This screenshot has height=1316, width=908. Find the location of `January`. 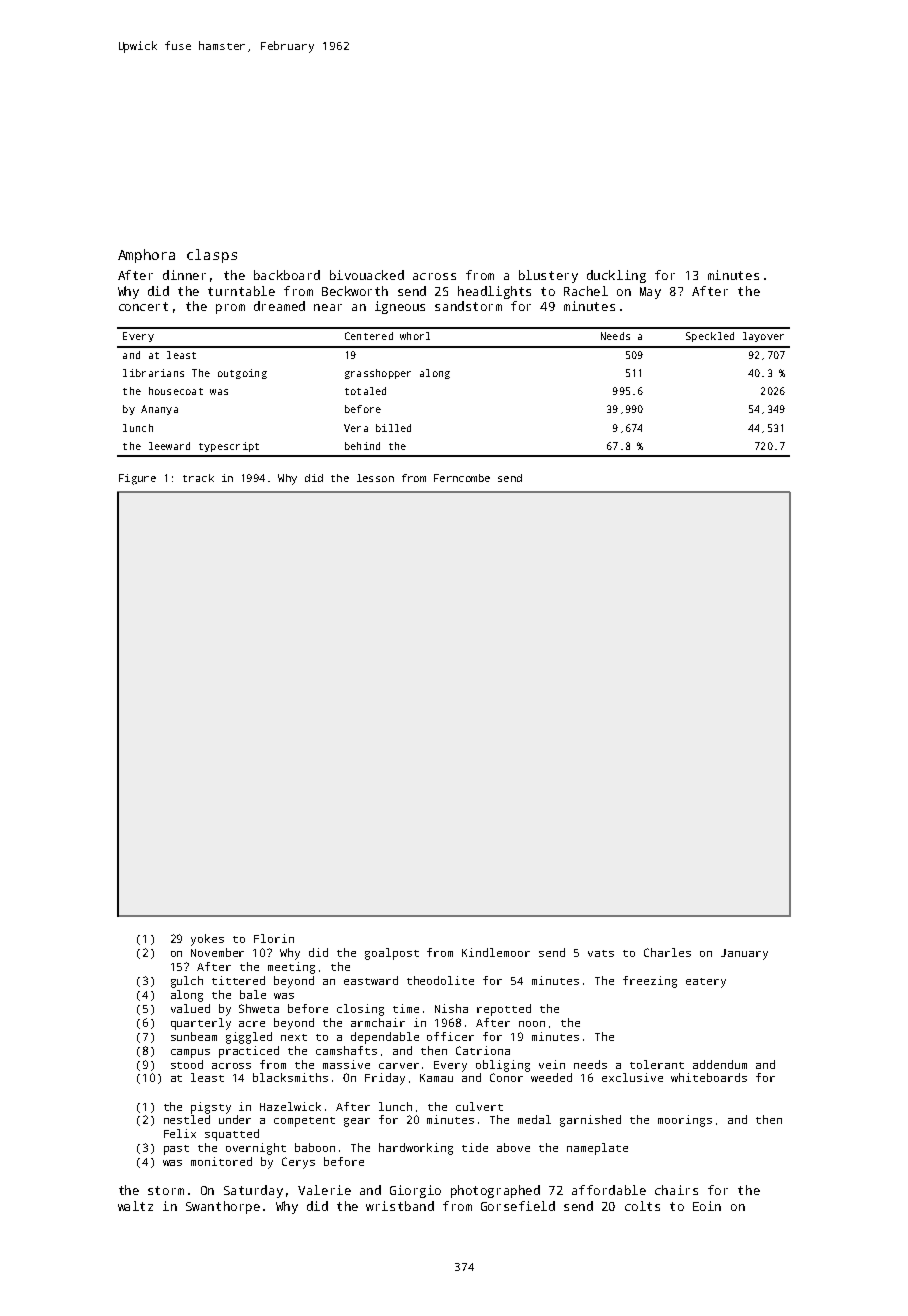

January is located at coordinates (744, 954).
